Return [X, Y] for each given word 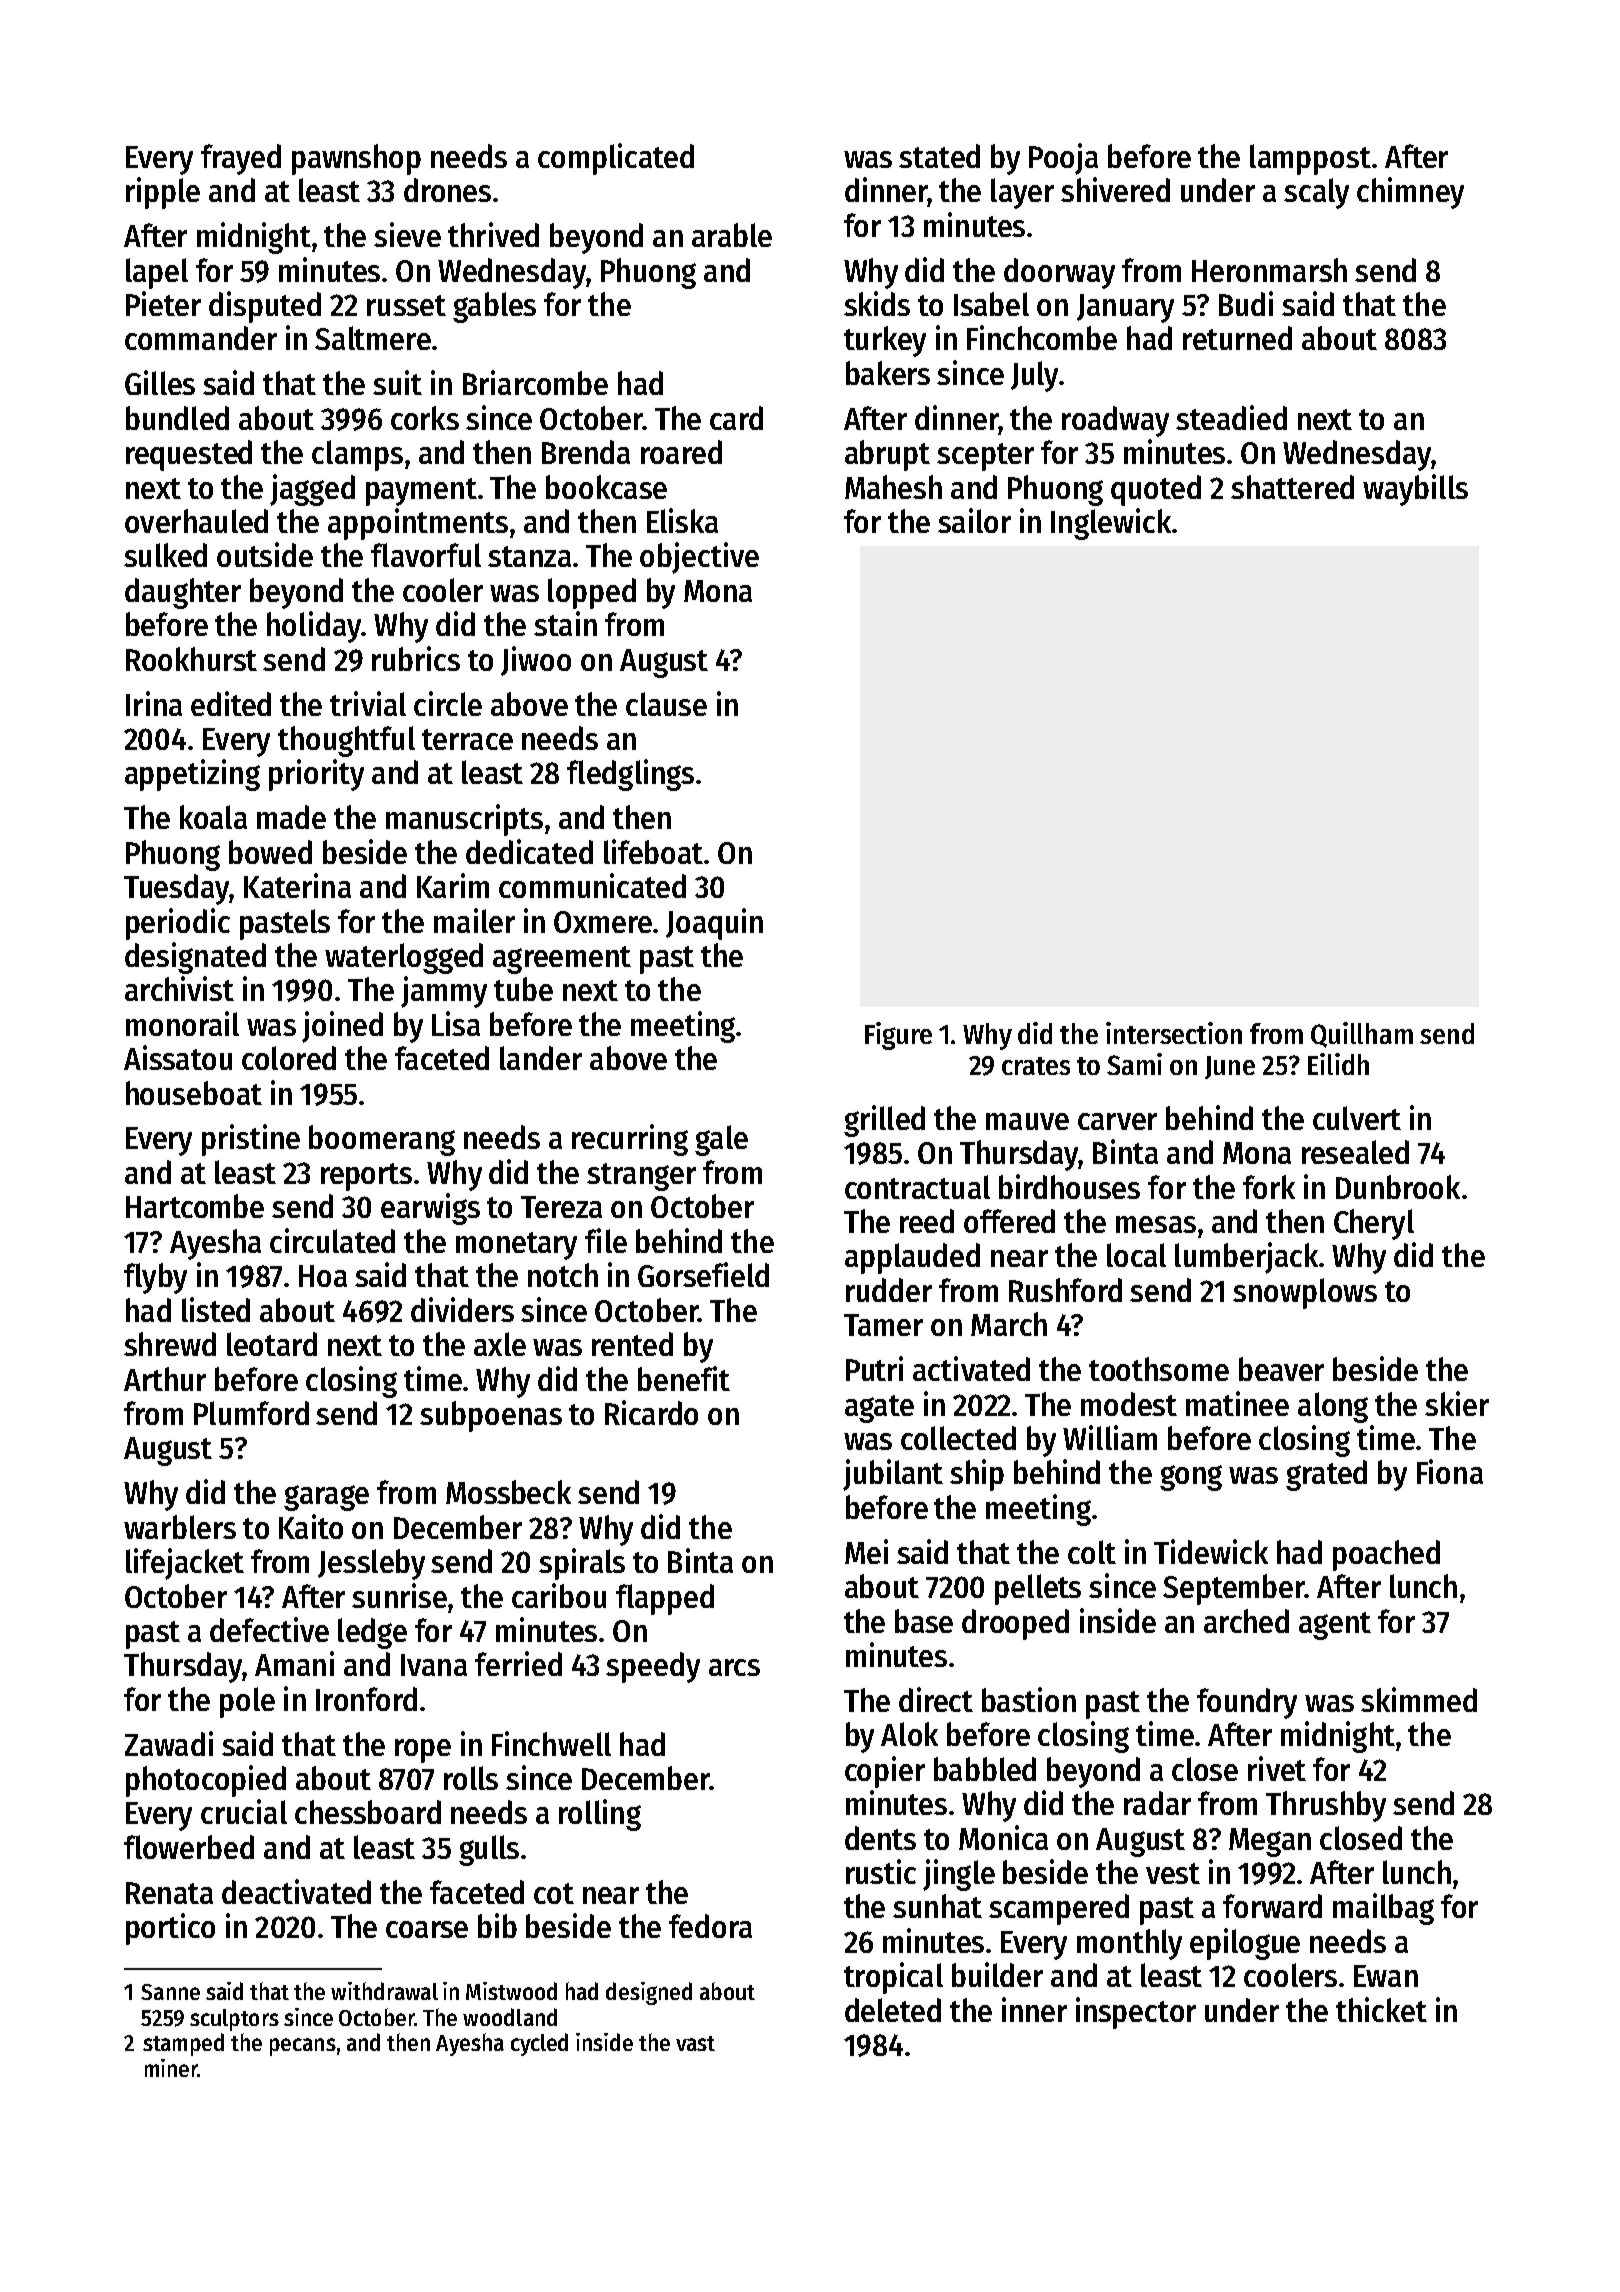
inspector [1136, 2013]
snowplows [1305, 1293]
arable [732, 235]
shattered [1292, 487]
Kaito [311, 1526]
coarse [427, 1929]
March [1009, 1324]
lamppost [1310, 159]
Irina [154, 703]
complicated [616, 159]
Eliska [682, 520]
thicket [1381, 2009]
